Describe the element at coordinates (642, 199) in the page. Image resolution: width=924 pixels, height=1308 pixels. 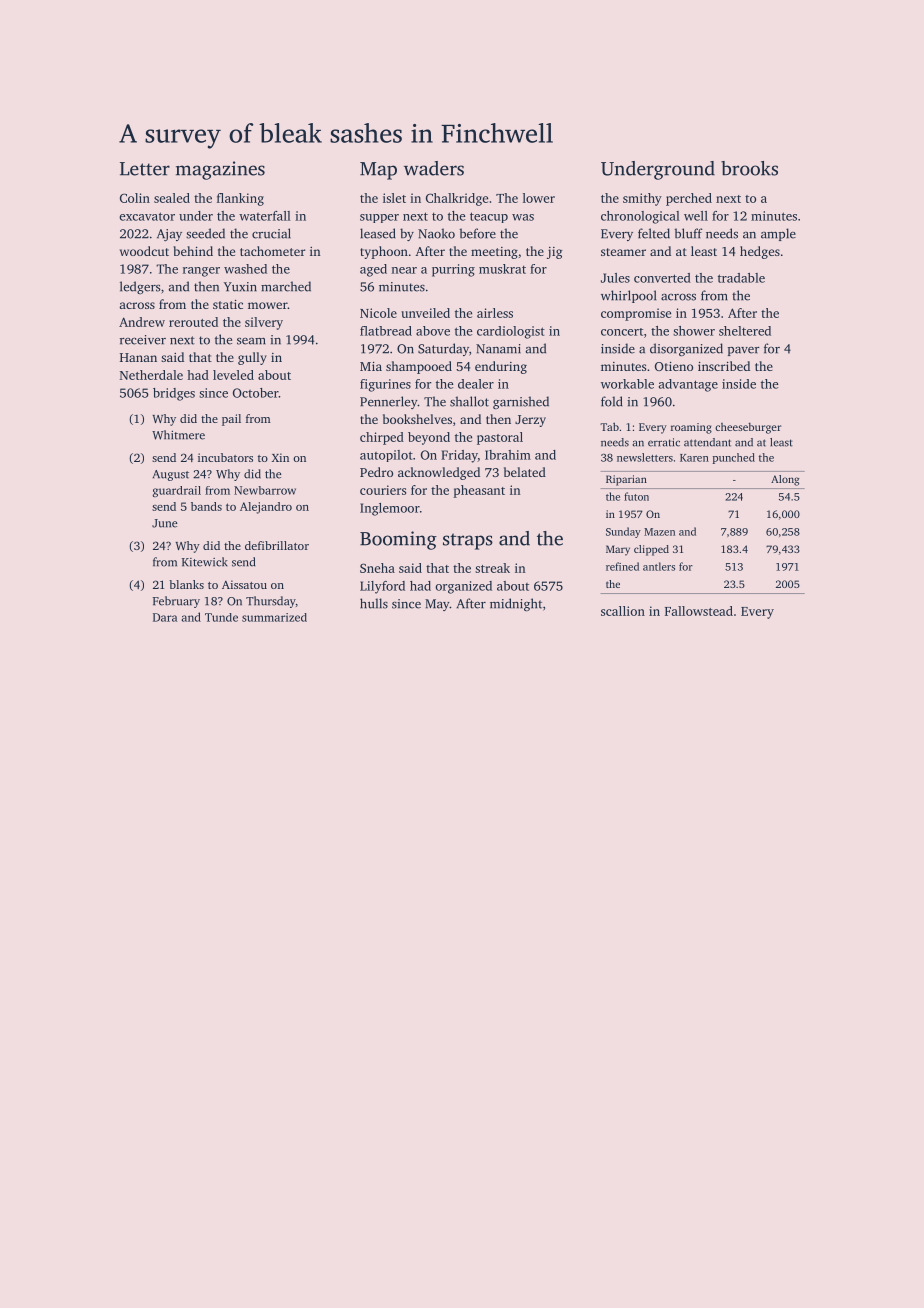
I see `smithy` at that location.
